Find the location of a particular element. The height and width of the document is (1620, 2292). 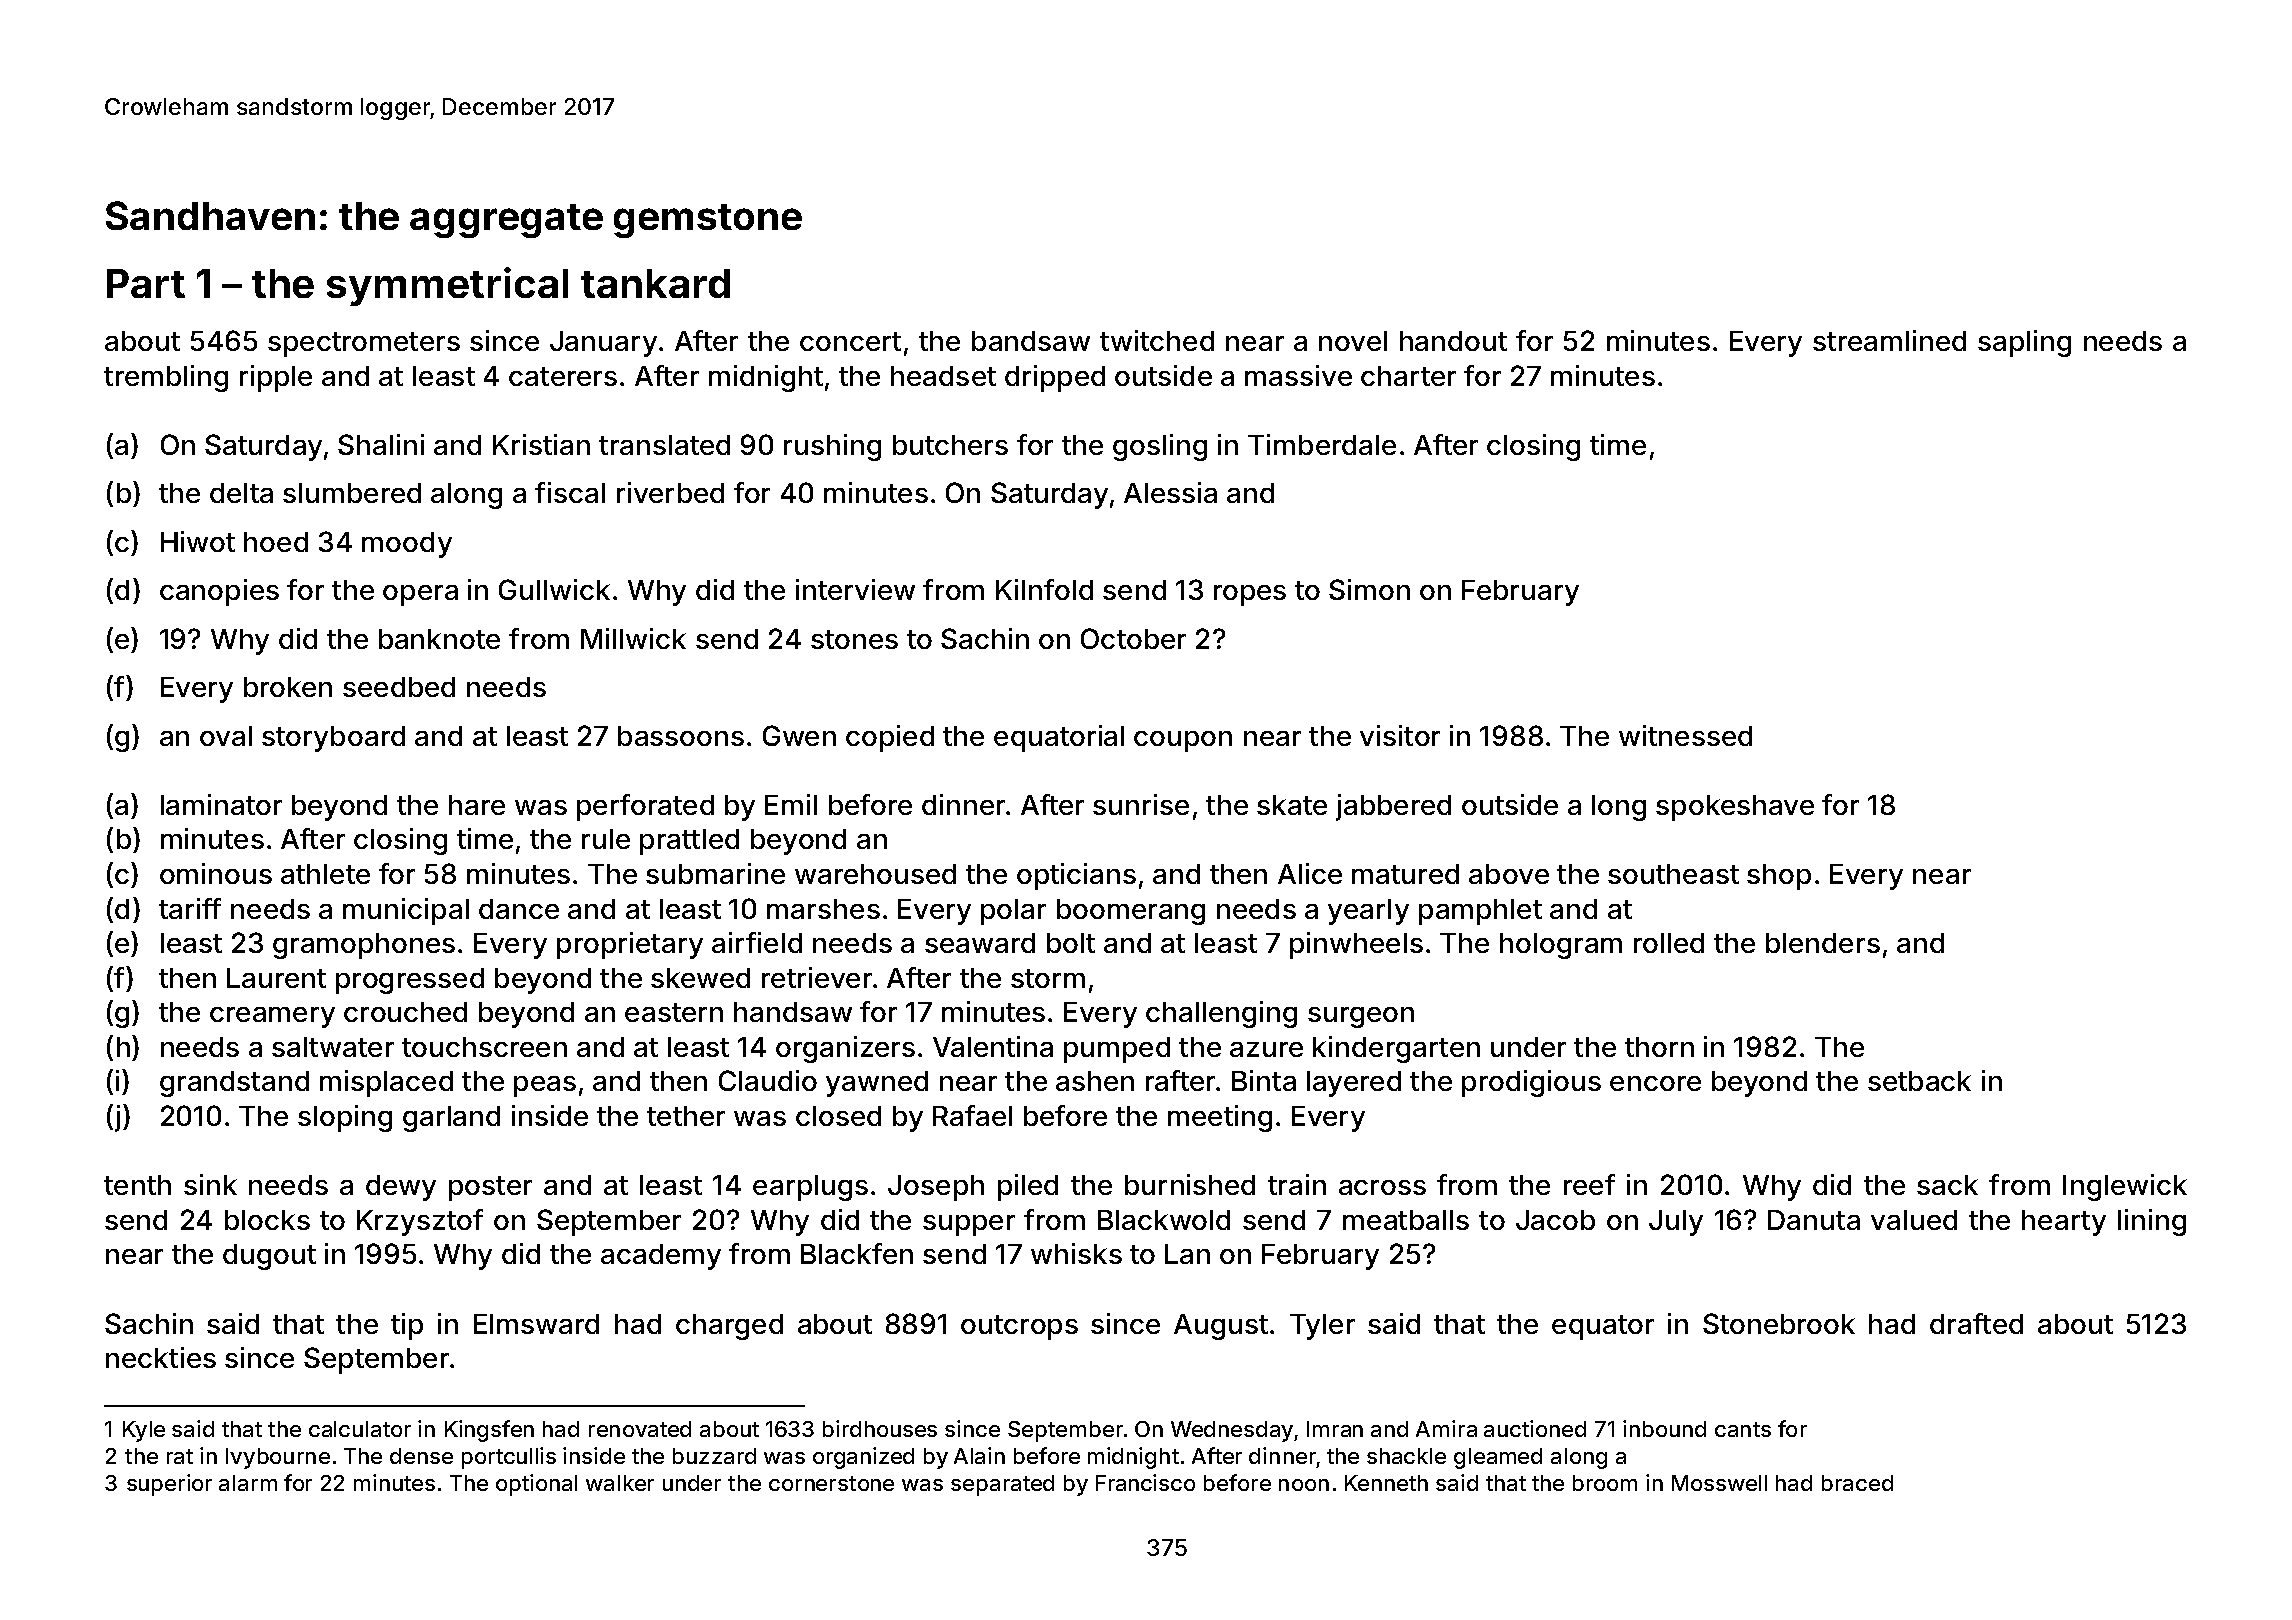

separated is located at coordinates (1002, 1485).
